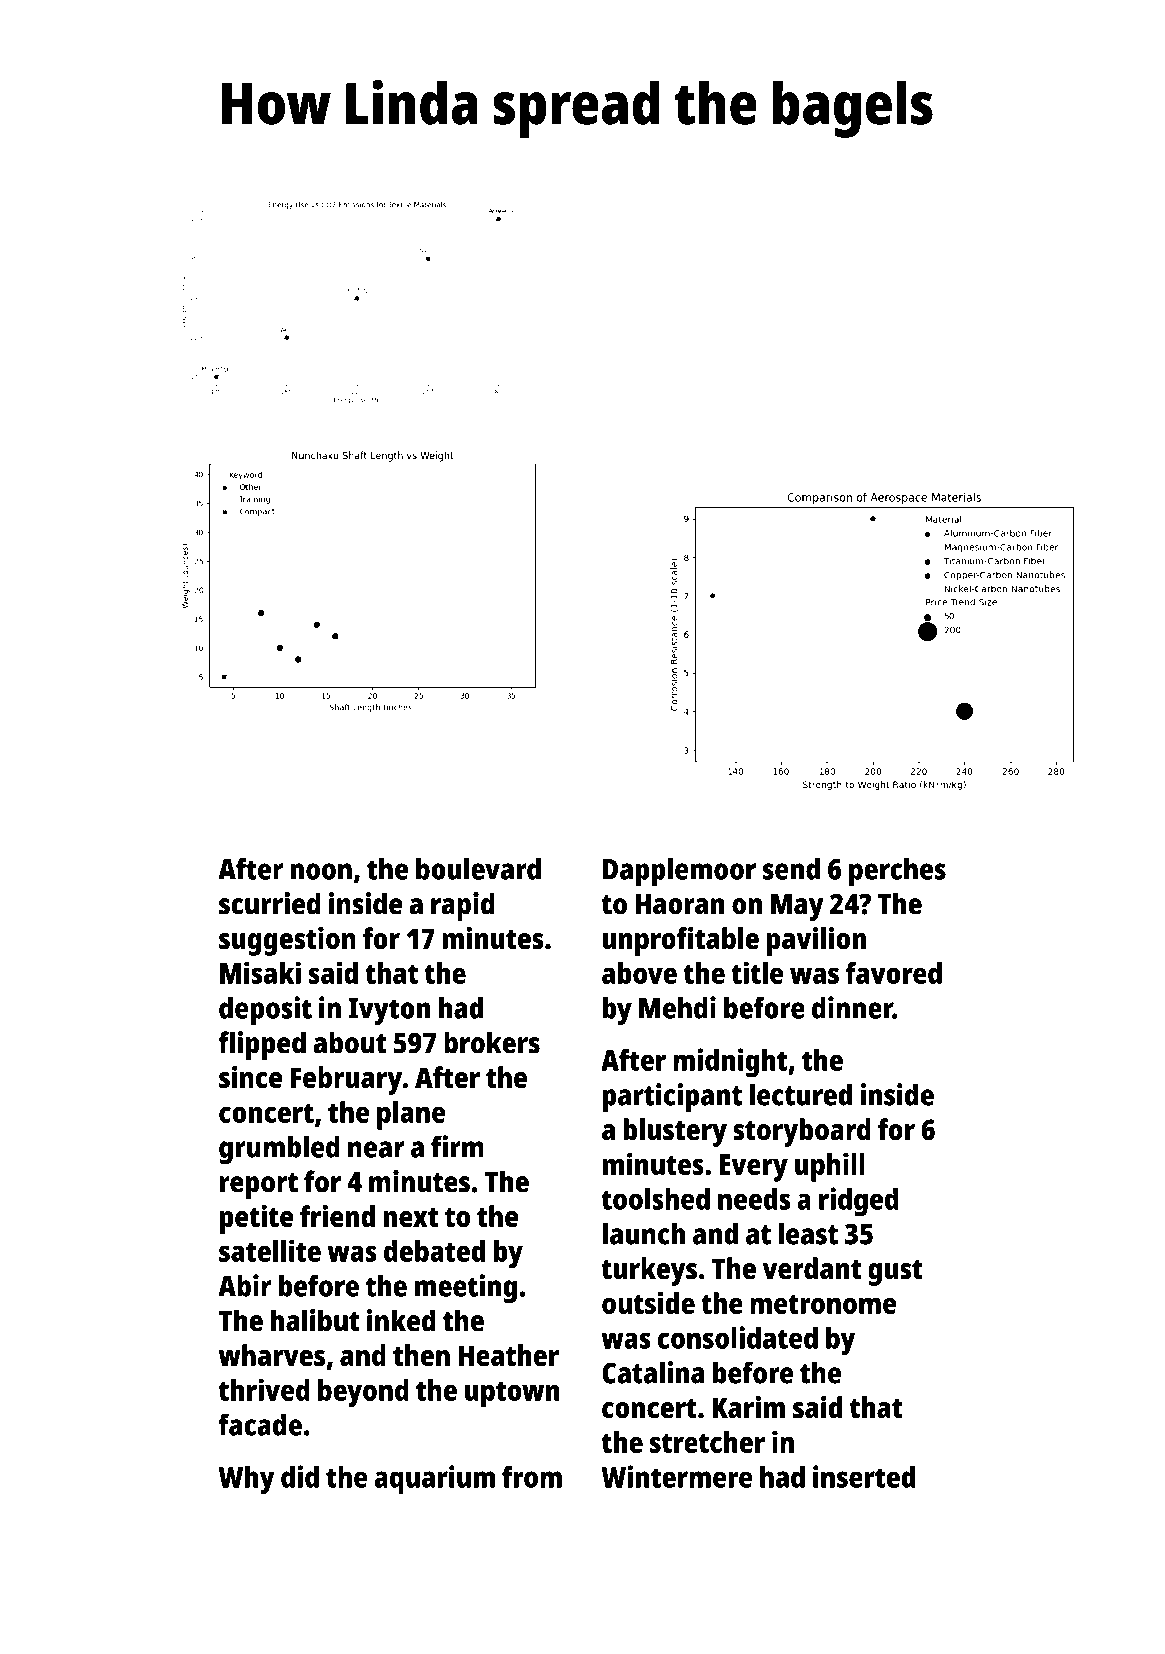 This screenshot has height=1654, width=1165. What do you see at coordinates (730, 1063) in the screenshot?
I see `midnight` at bounding box center [730, 1063].
